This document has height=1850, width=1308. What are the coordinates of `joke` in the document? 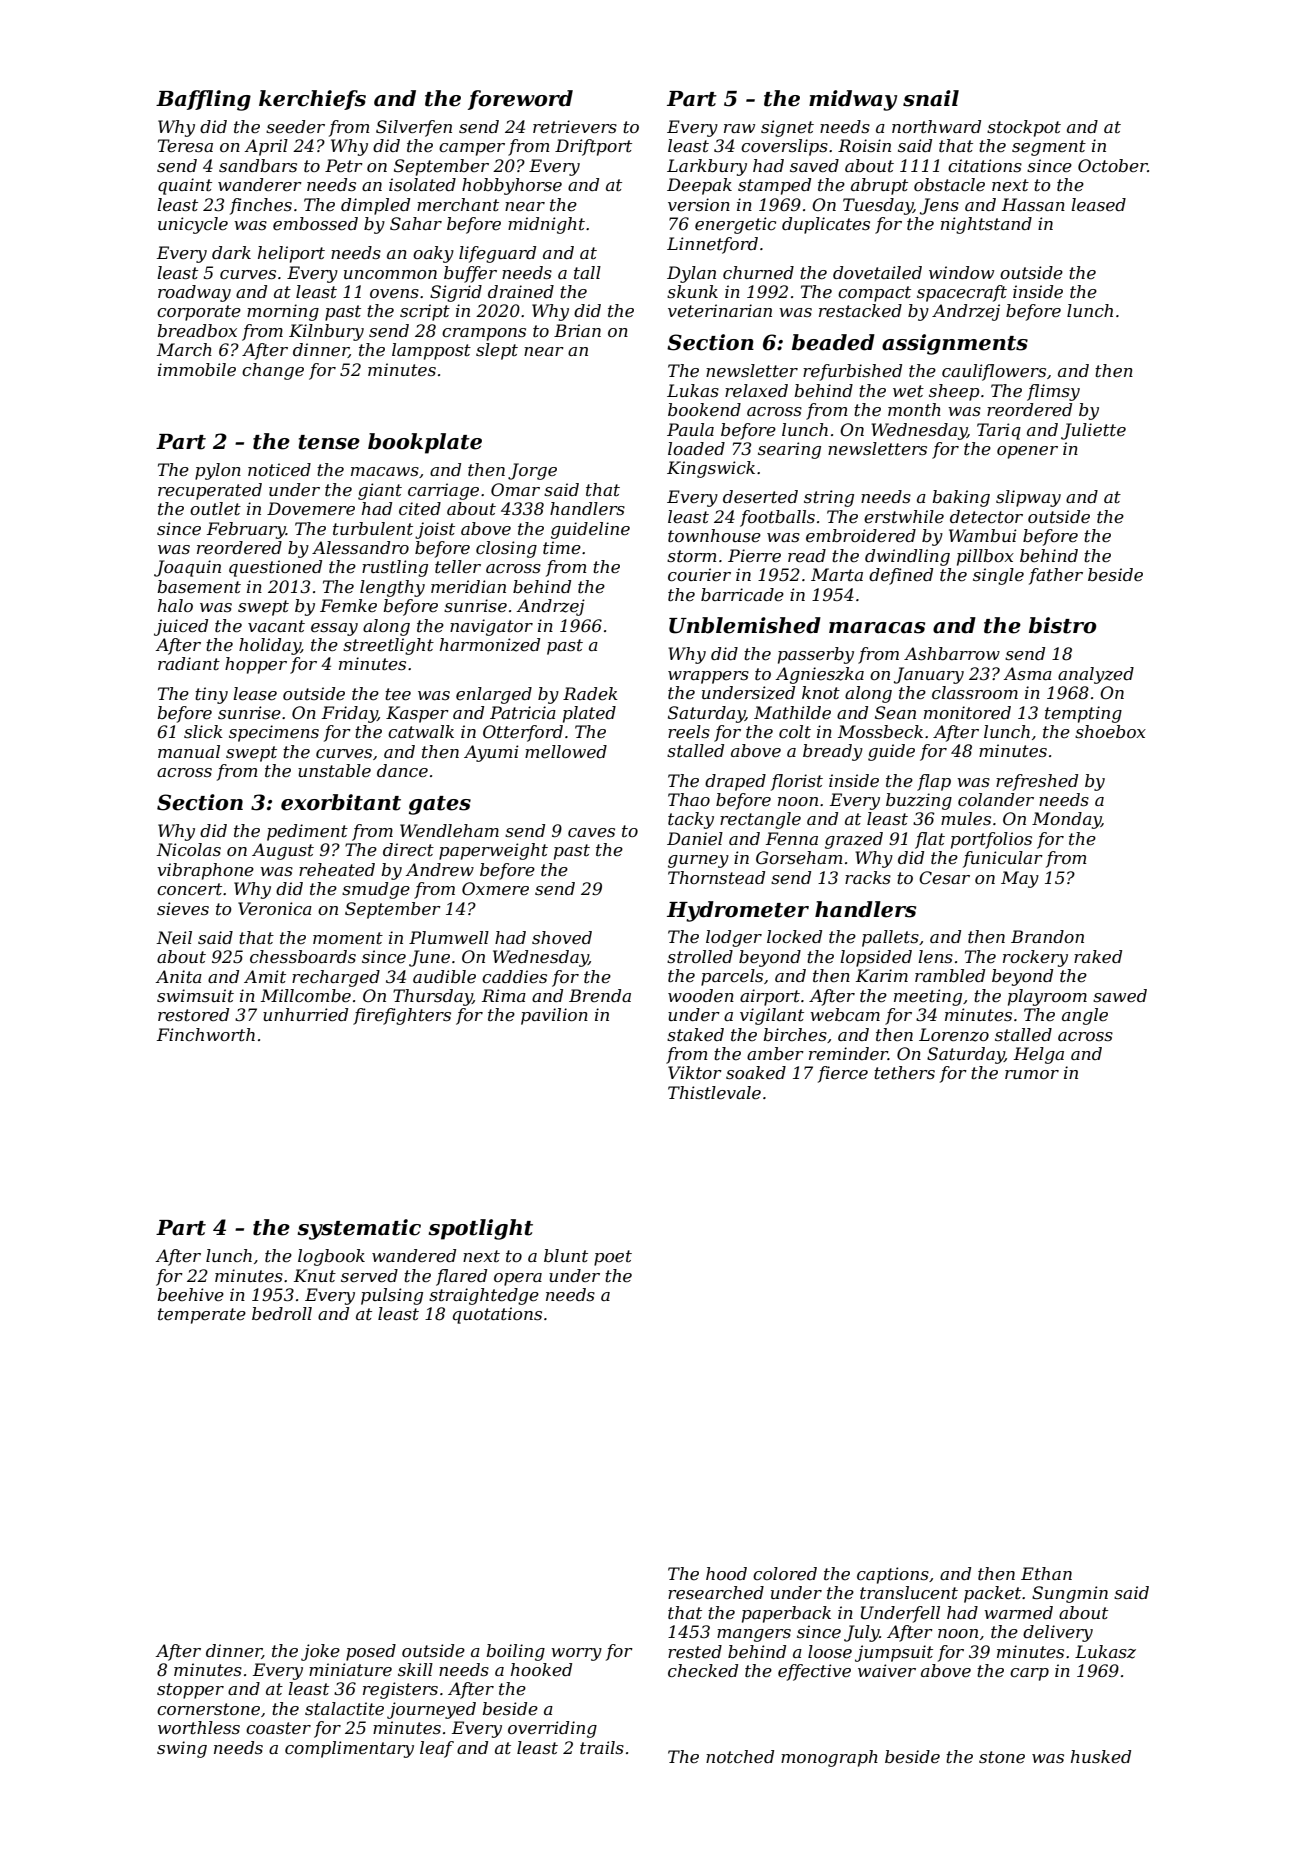 It's located at (320, 1652).
